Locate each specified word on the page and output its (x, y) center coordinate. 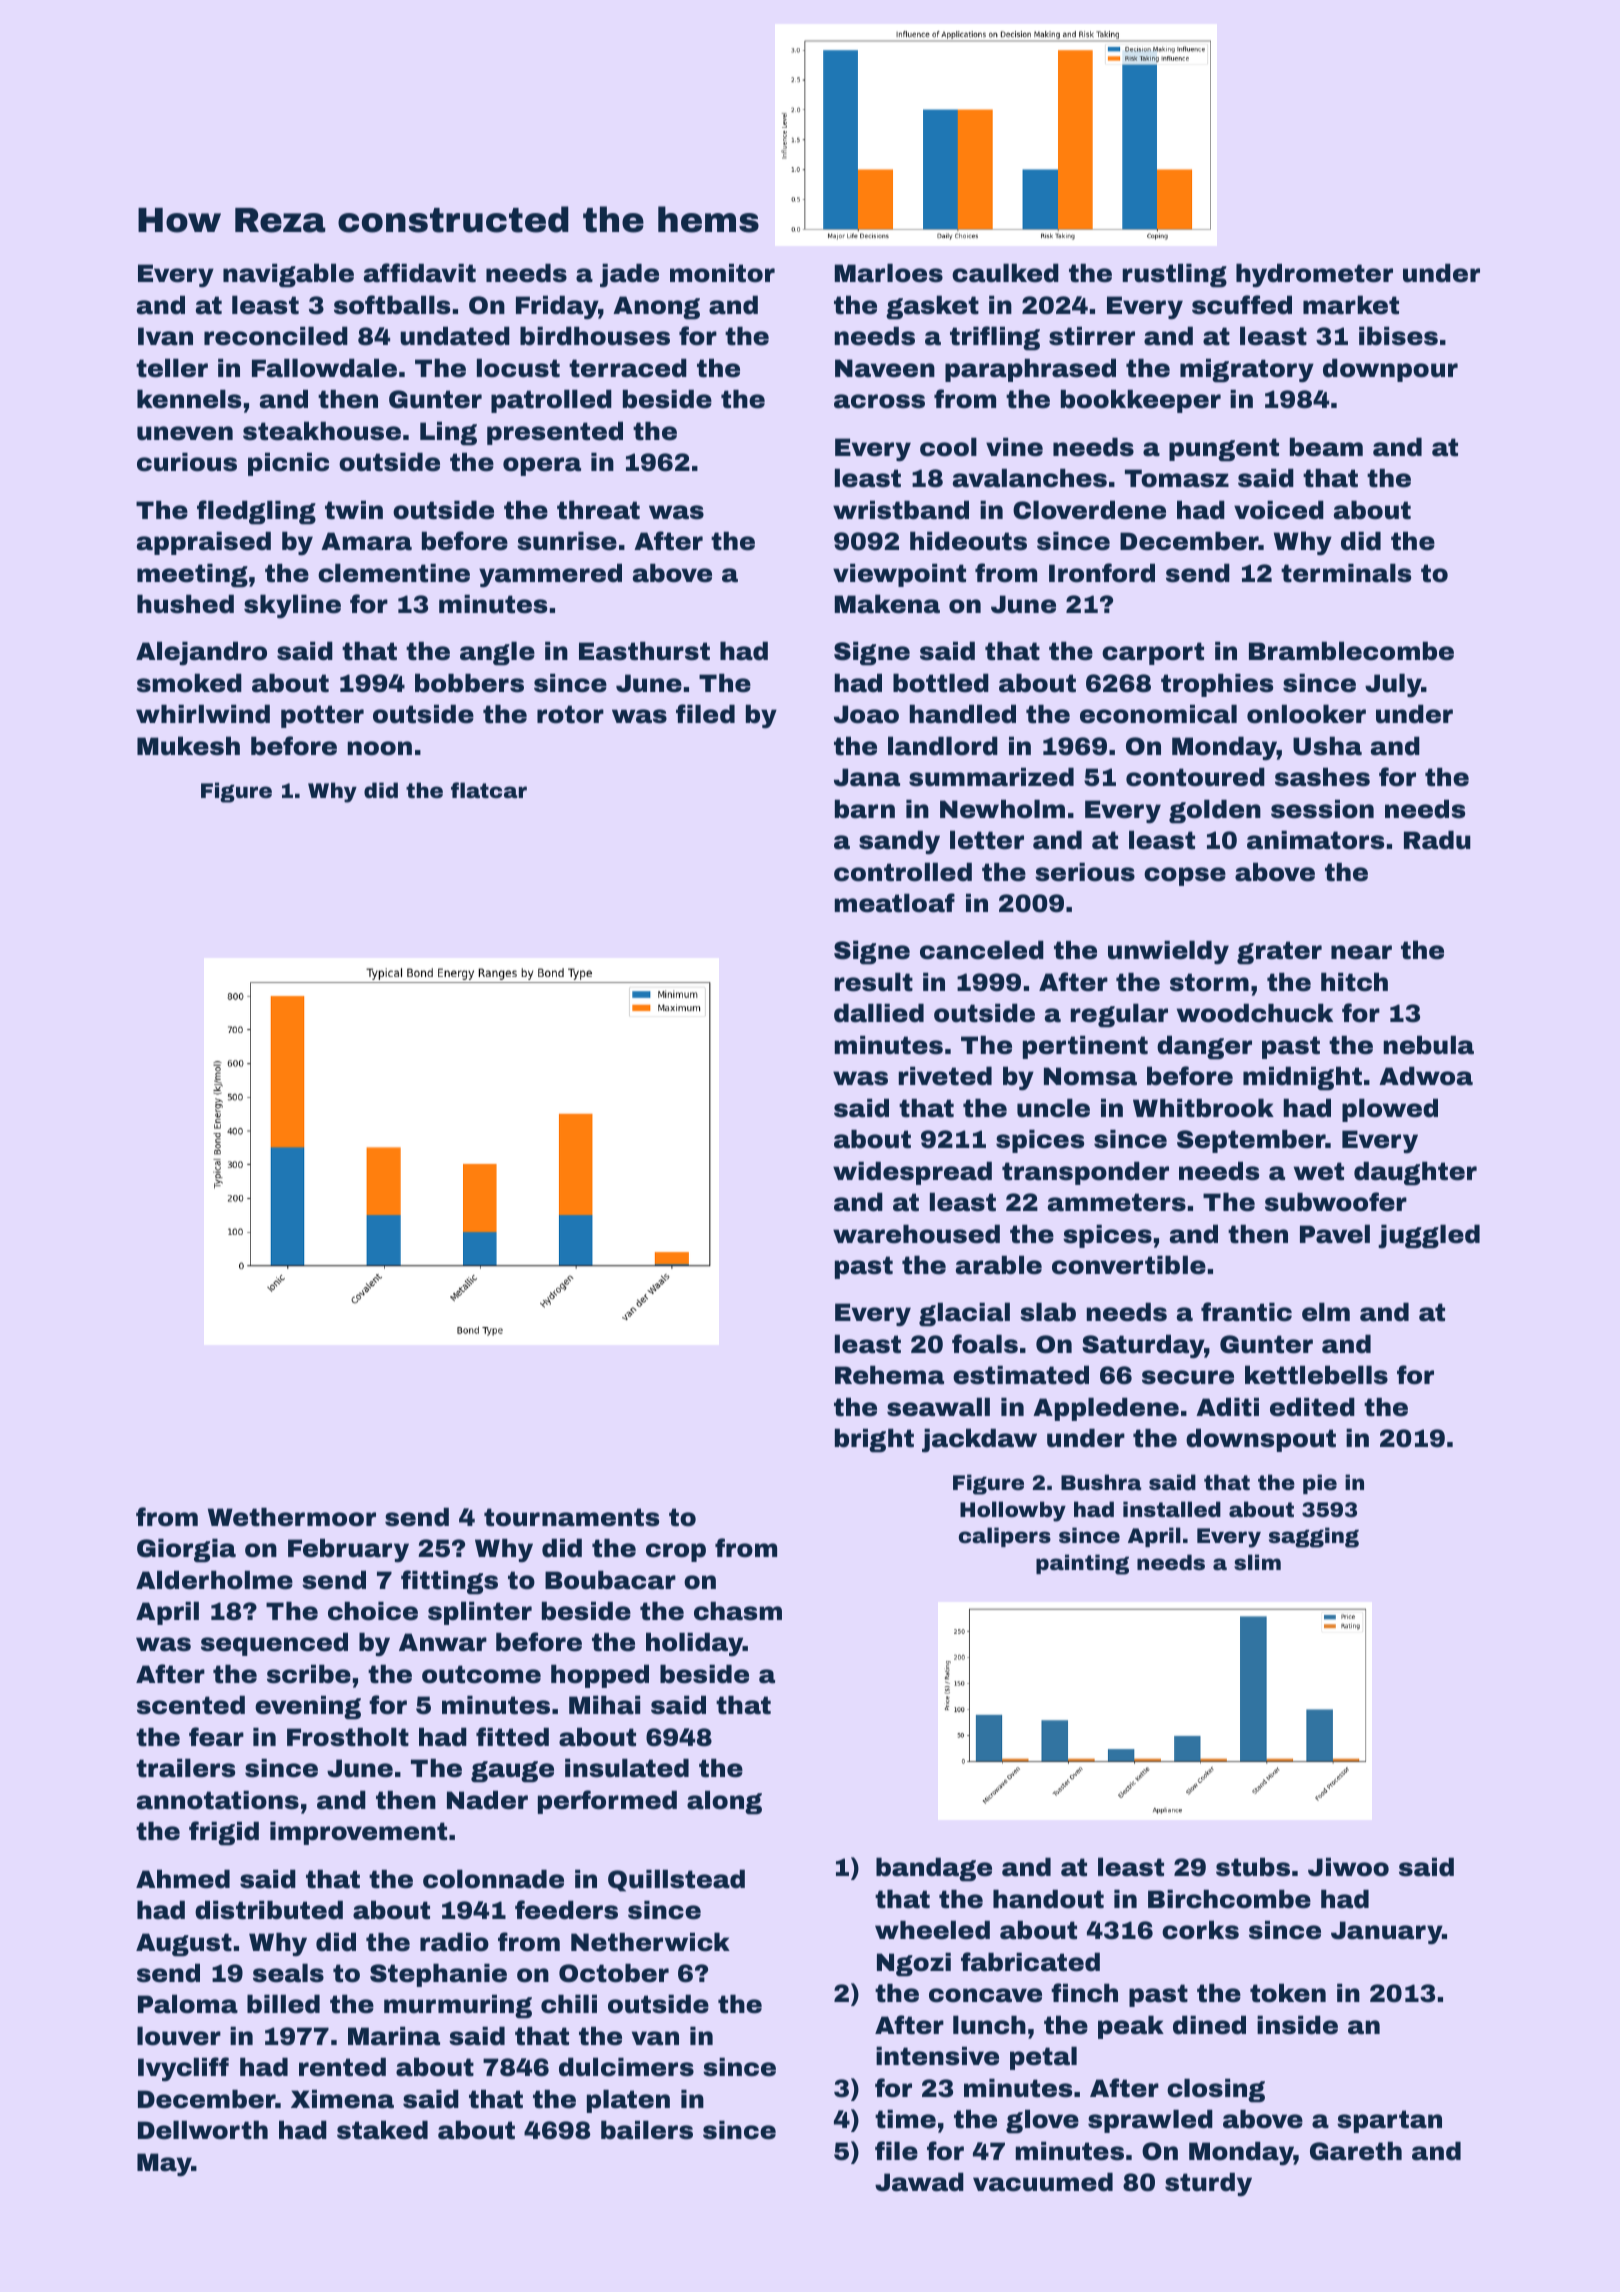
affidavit (420, 273)
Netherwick (650, 1942)
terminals (1346, 573)
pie (1320, 1484)
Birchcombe (1229, 1899)
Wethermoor (292, 1517)
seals (288, 1973)
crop (676, 1552)
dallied (879, 1013)
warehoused (916, 1234)
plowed (1390, 1110)
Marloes (889, 273)
